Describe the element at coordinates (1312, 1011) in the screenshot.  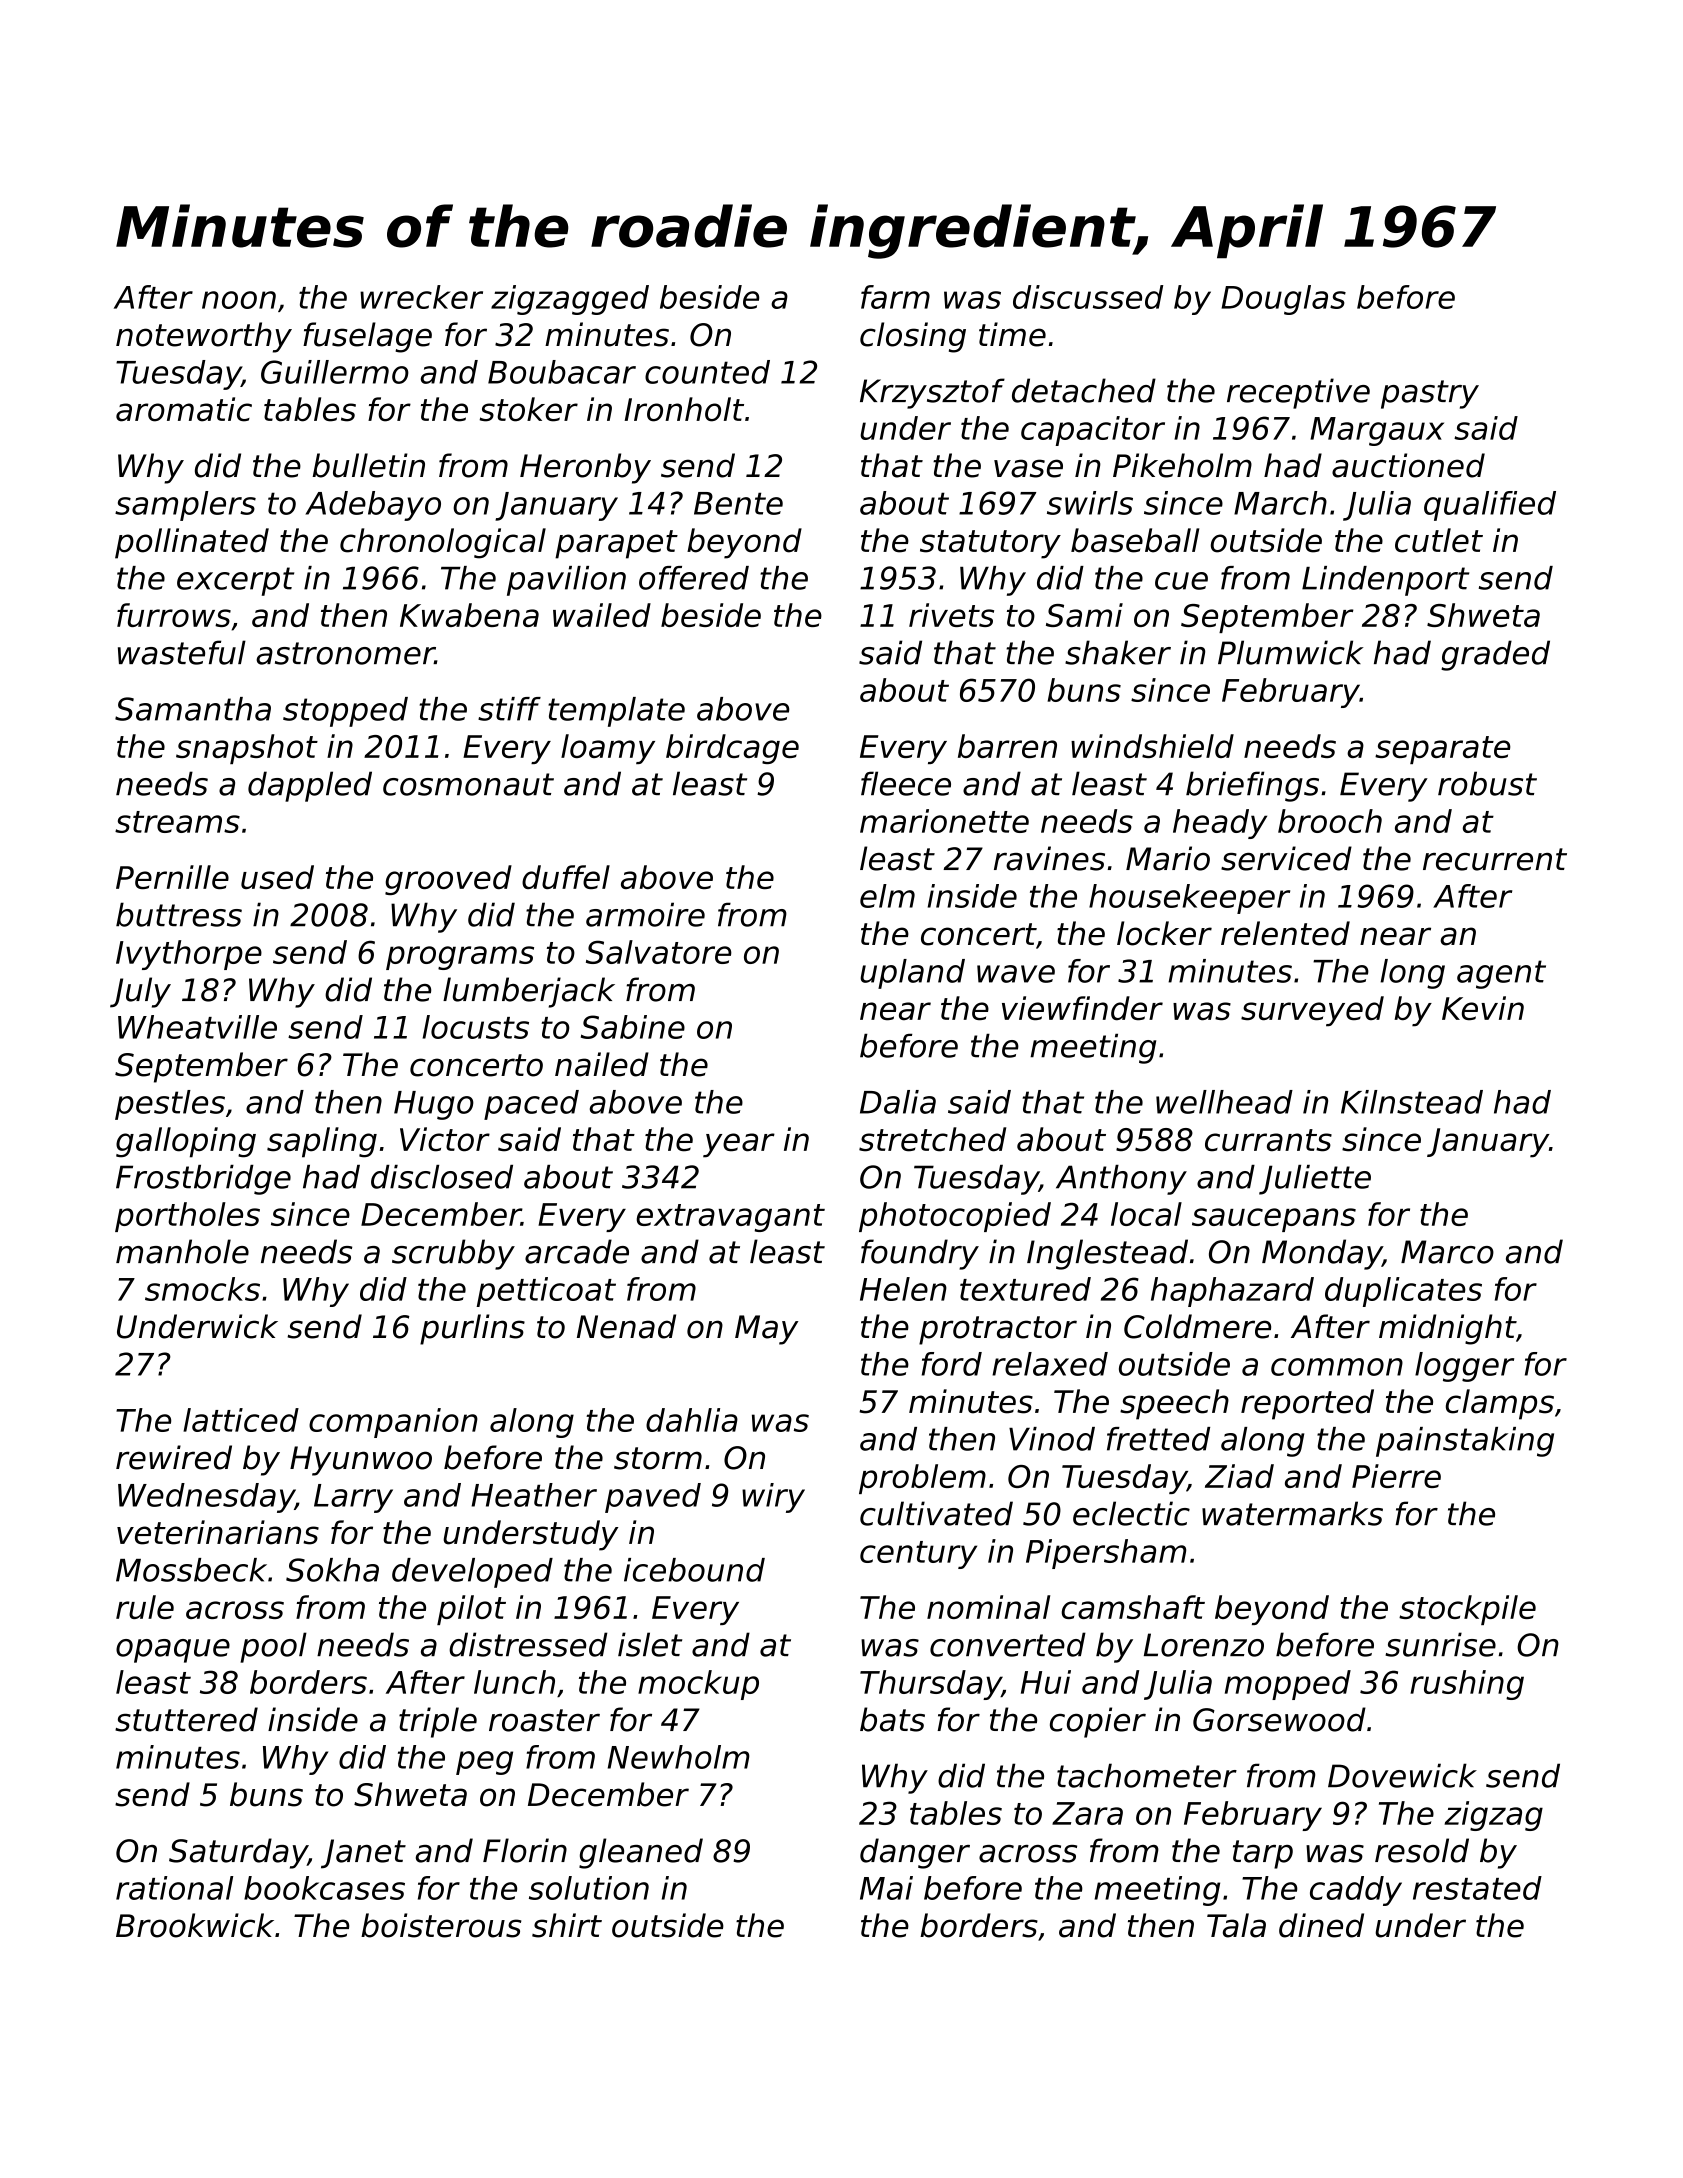
I see `surveyed` at that location.
